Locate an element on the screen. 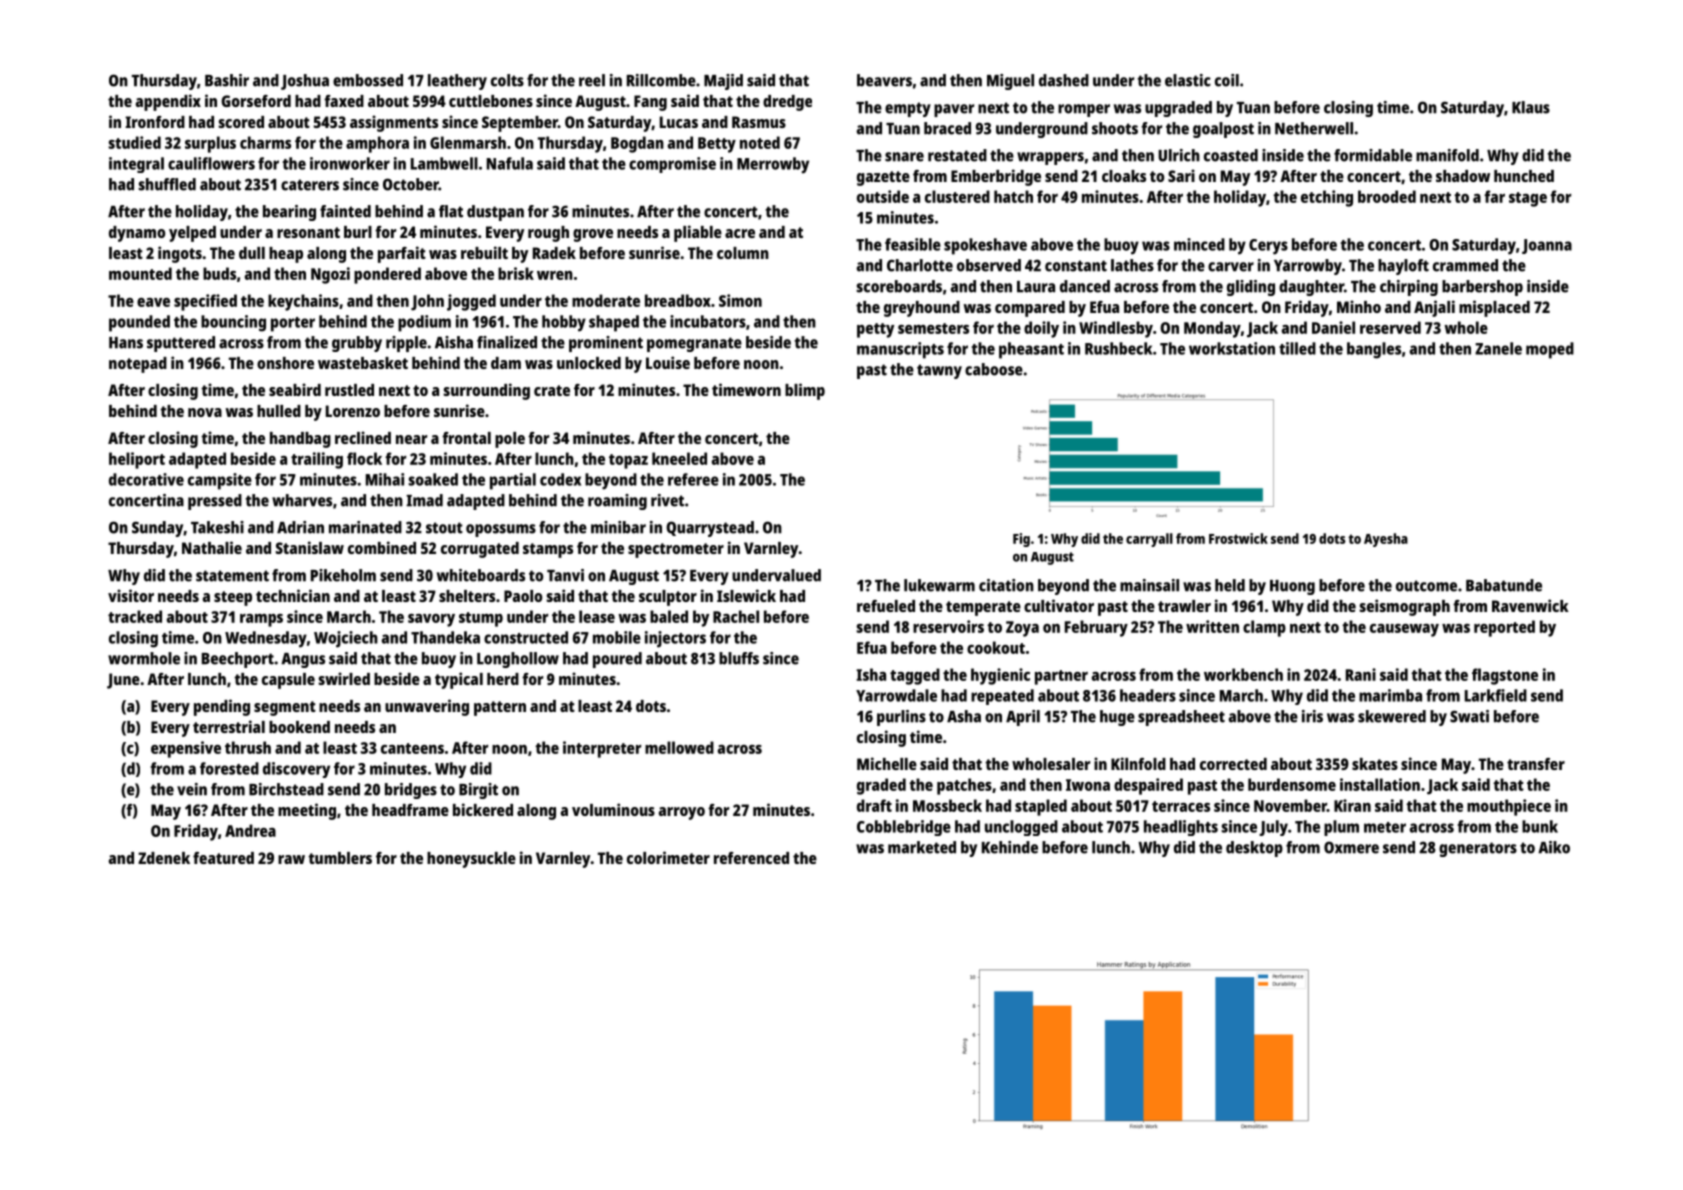  scoreboards is located at coordinates (899, 286).
